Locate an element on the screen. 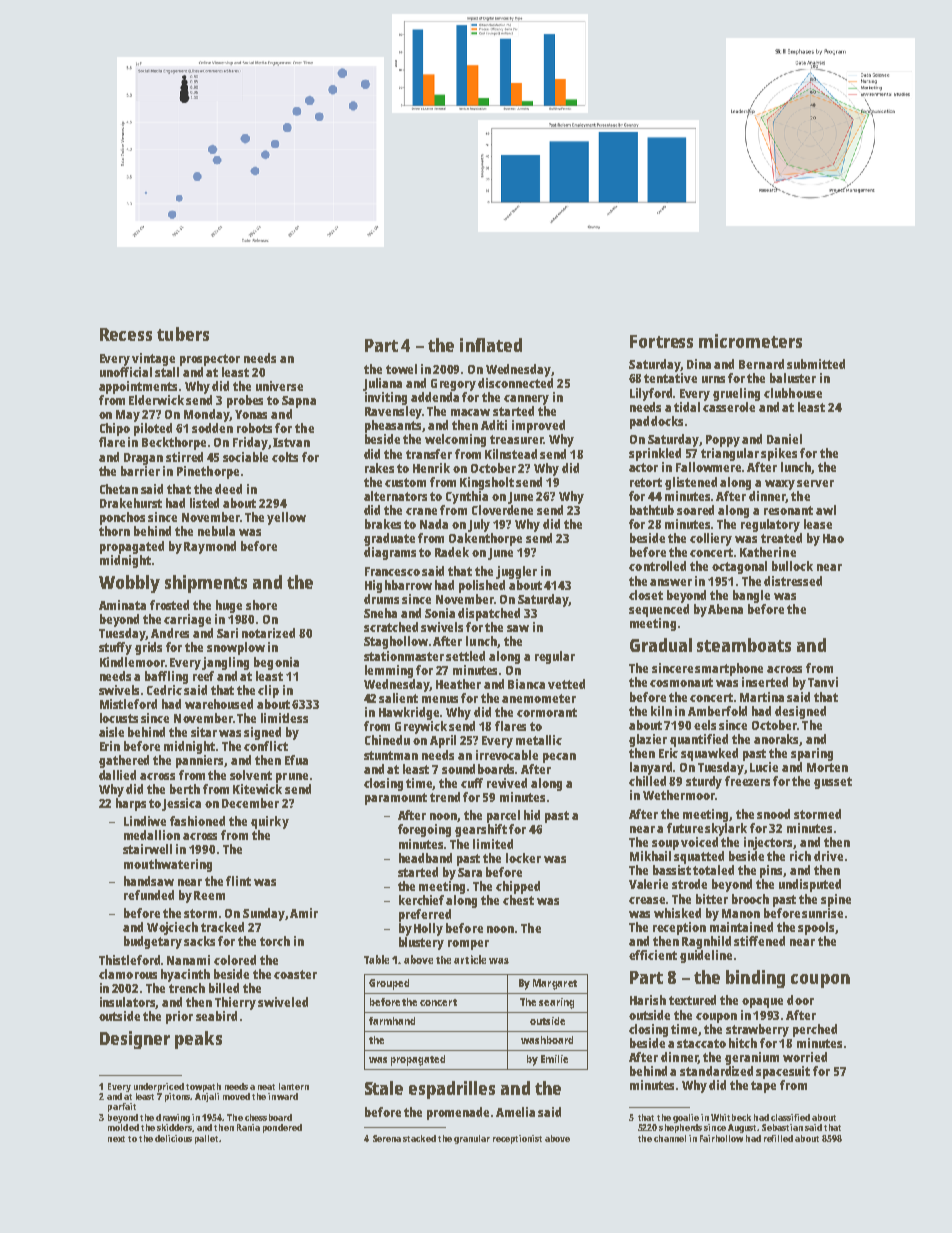  Daniel is located at coordinates (784, 439).
